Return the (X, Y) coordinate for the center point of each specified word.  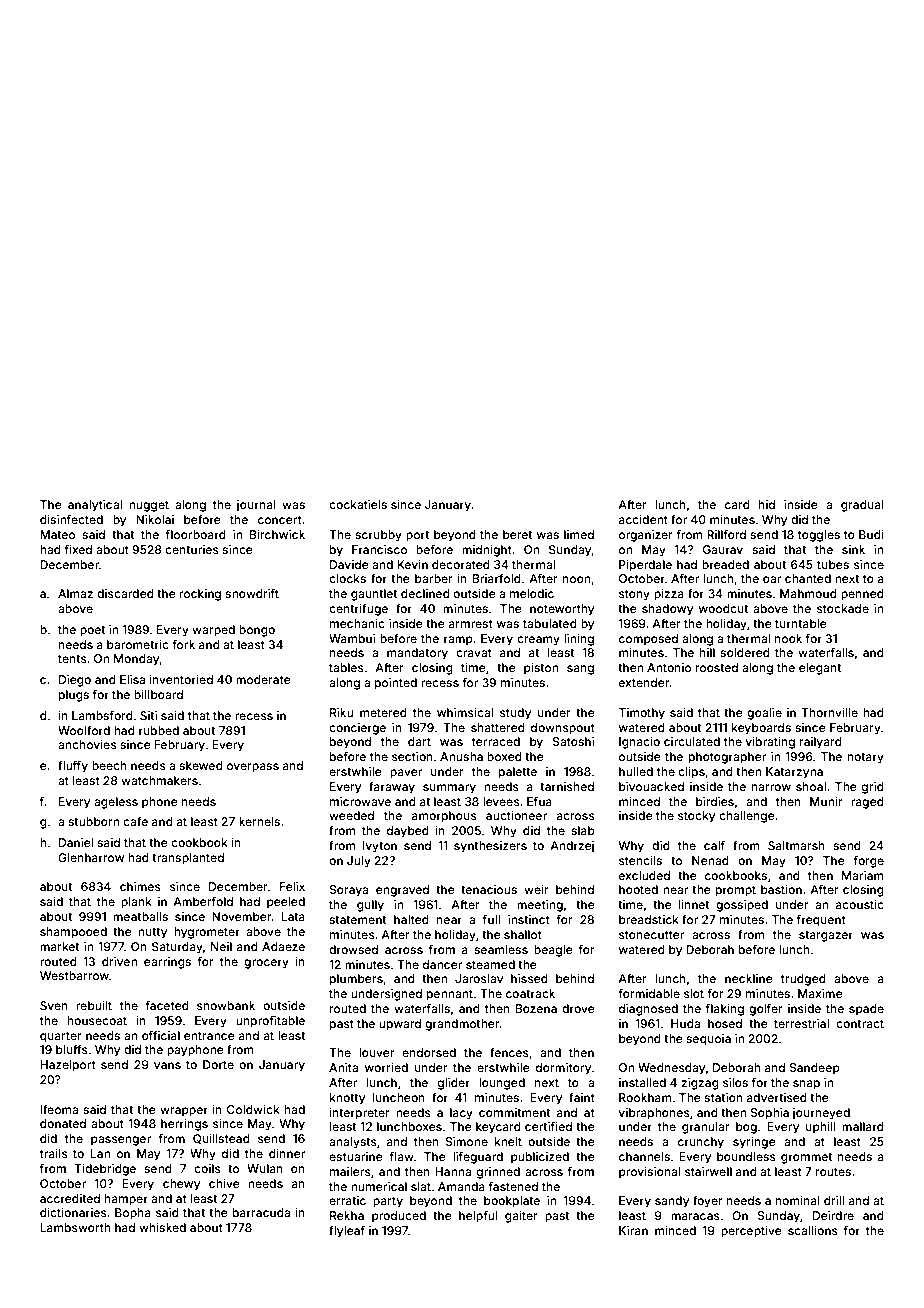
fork (183, 644)
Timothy (642, 714)
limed (579, 534)
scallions (813, 1230)
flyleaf (347, 1232)
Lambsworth (75, 1227)
